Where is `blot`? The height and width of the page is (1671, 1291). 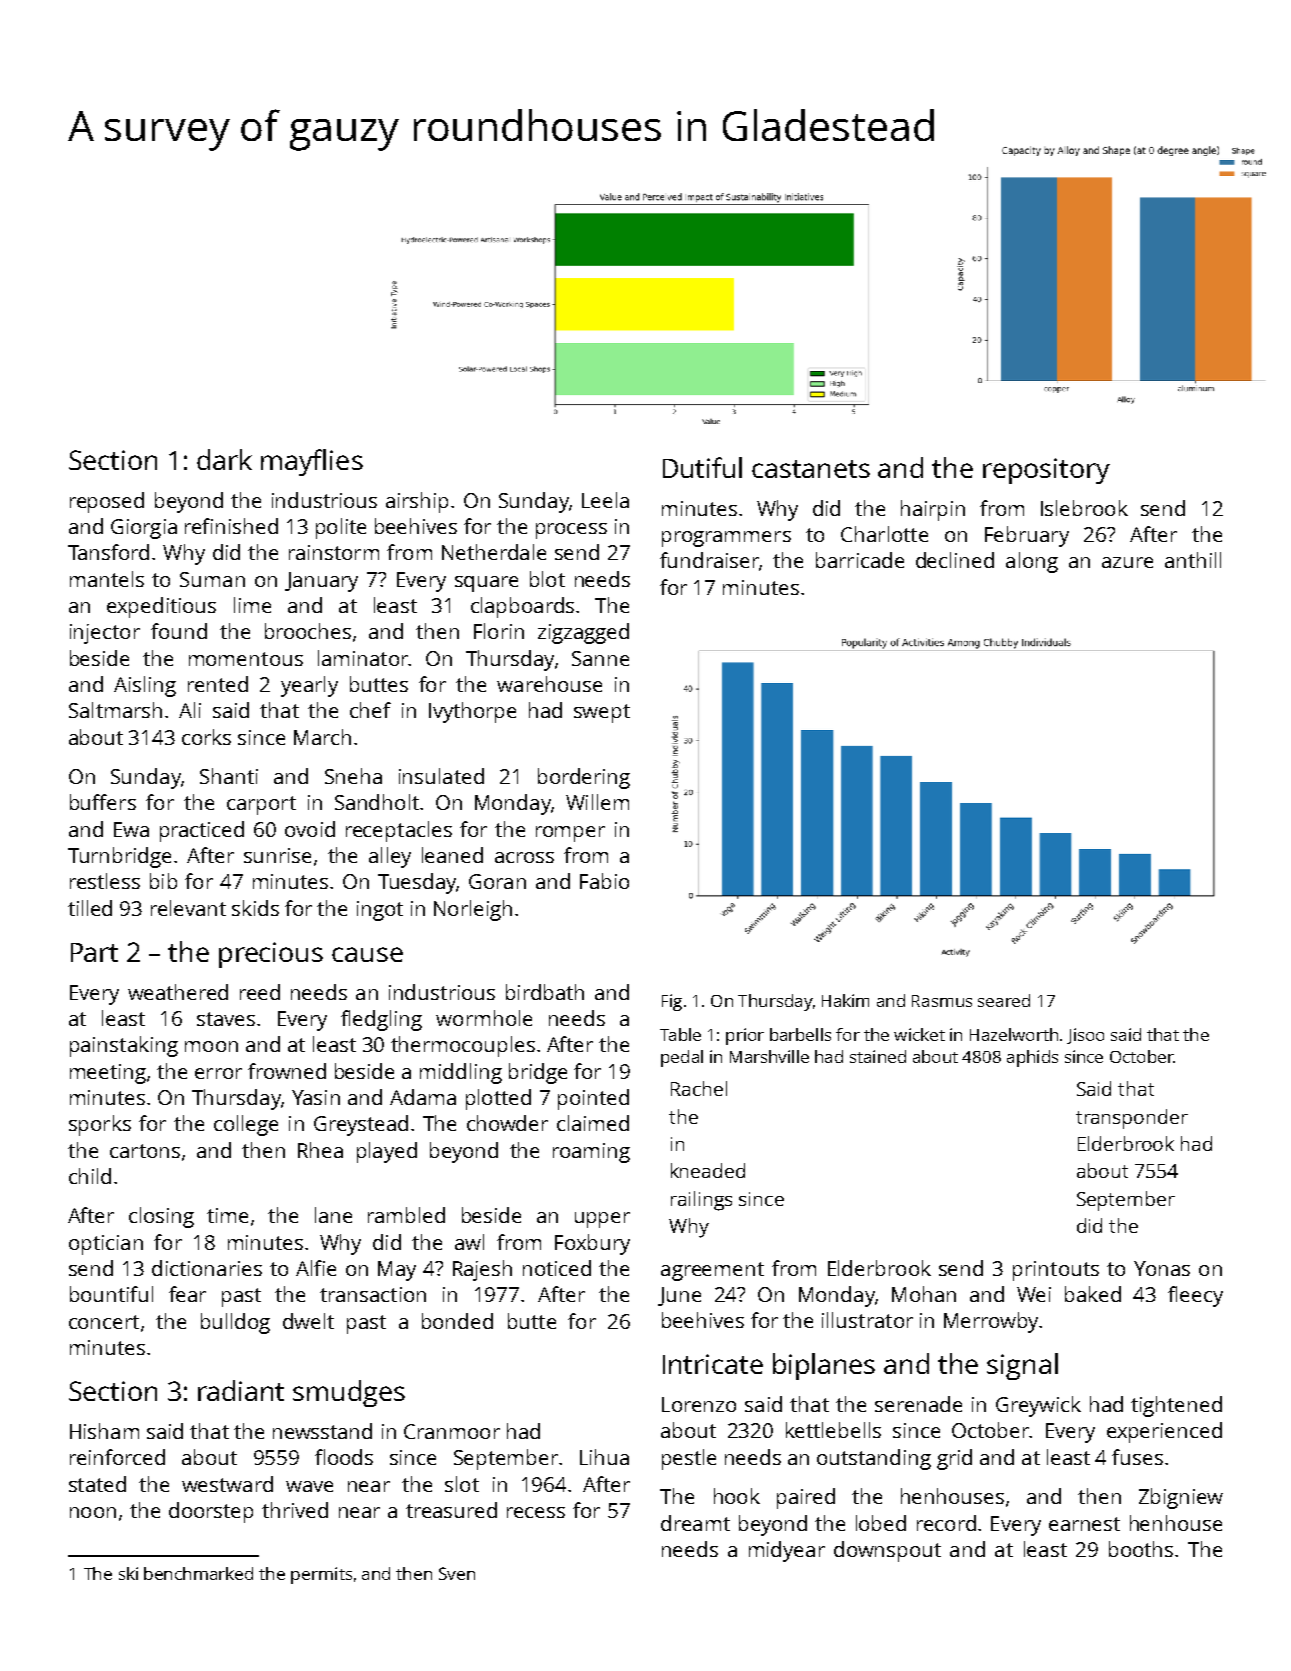 blot is located at coordinates (547, 579).
